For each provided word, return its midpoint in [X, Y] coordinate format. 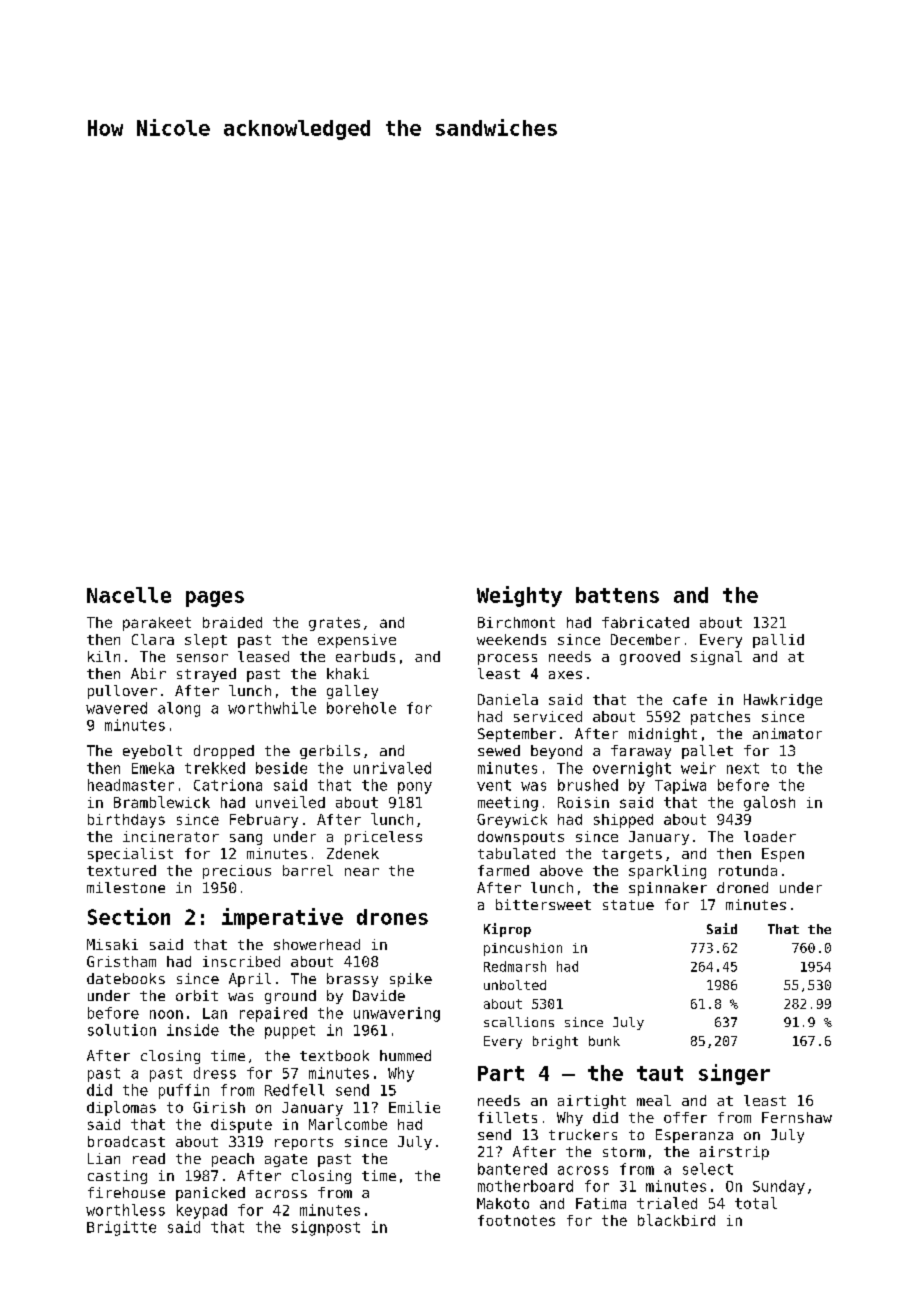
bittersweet [543, 904]
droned [742, 887]
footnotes [516, 1220]
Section [129, 916]
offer [685, 1117]
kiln [104, 656]
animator [787, 733]
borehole [361, 708]
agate [286, 1160]
